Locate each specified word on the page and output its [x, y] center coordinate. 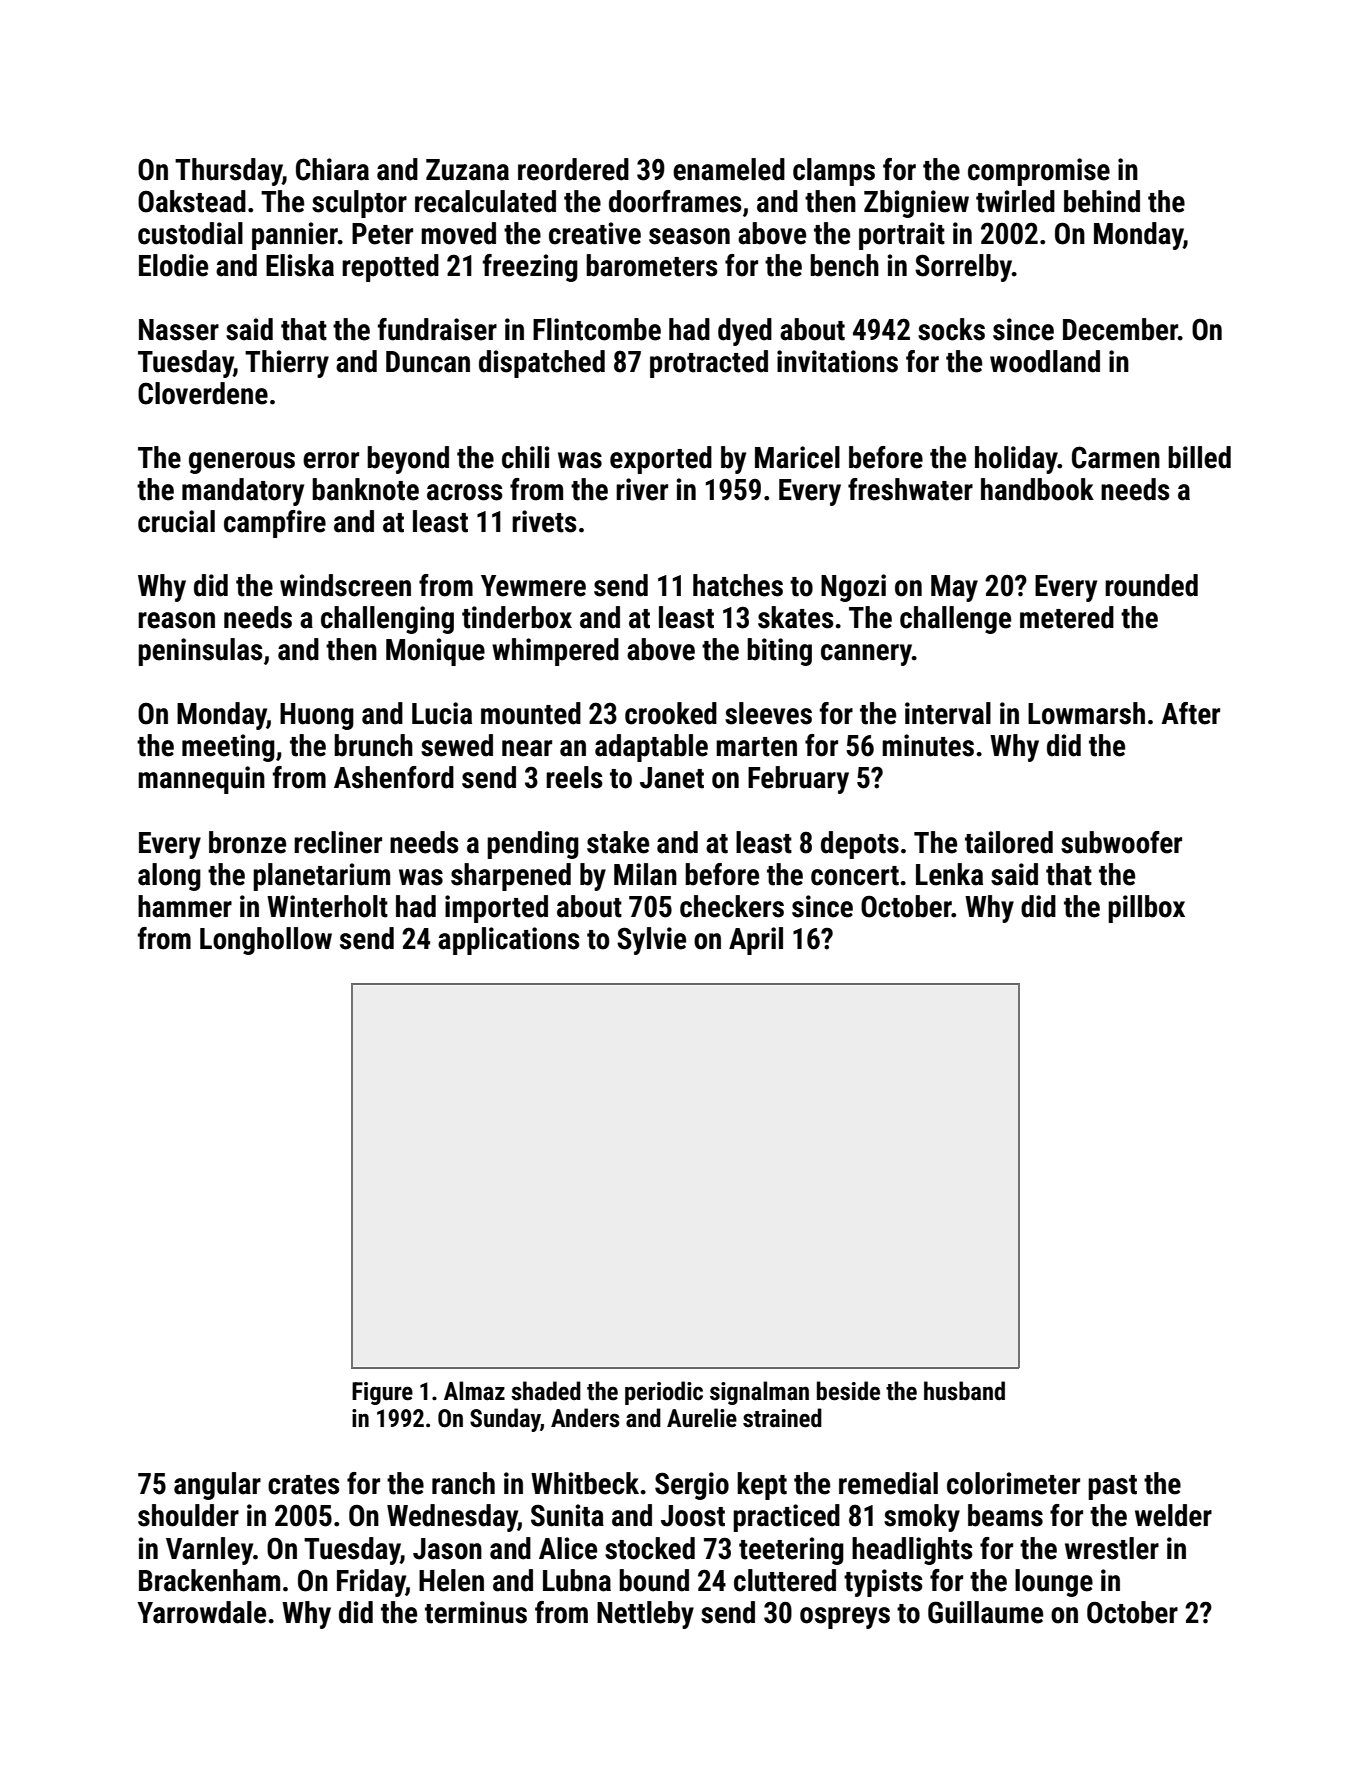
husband [964, 1391]
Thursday [228, 172]
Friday [371, 1583]
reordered [573, 169]
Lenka [949, 874]
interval [948, 713]
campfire [275, 524]
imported [496, 909]
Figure [382, 1393]
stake [618, 842]
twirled [1015, 201]
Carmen [1116, 457]
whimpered [555, 652]
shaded [546, 1391]
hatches [738, 585]
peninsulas [200, 652]
